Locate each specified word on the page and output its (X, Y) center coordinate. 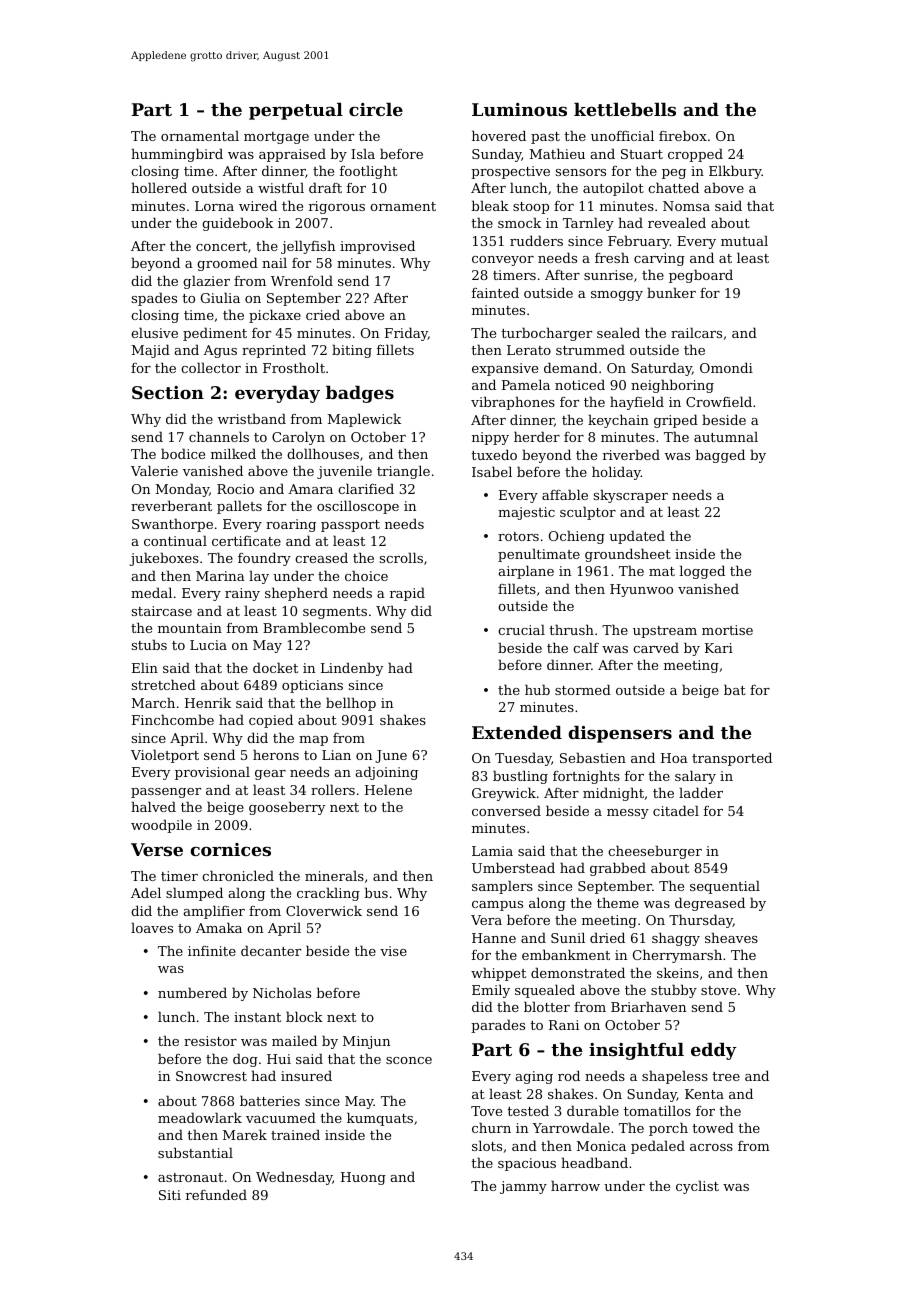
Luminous (519, 109)
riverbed (631, 454)
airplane (526, 572)
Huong (363, 1178)
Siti (170, 1195)
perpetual (296, 111)
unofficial (622, 135)
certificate (246, 541)
